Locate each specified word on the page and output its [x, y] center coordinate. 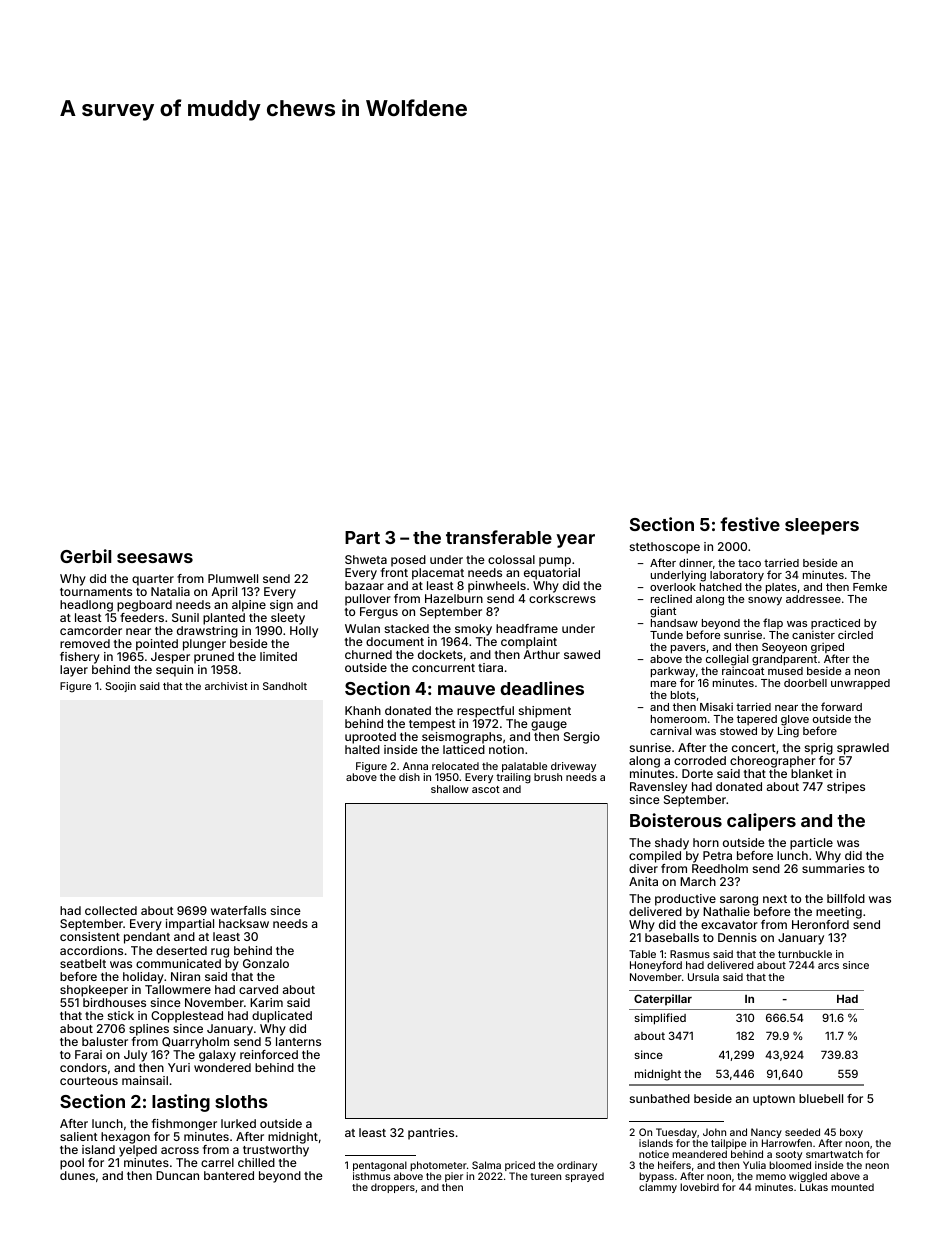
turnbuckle [805, 954]
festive [750, 524]
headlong [86, 606]
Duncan [177, 1175]
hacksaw [244, 923]
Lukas [814, 1187]
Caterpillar [663, 1000]
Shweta [366, 559]
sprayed [584, 1177]
